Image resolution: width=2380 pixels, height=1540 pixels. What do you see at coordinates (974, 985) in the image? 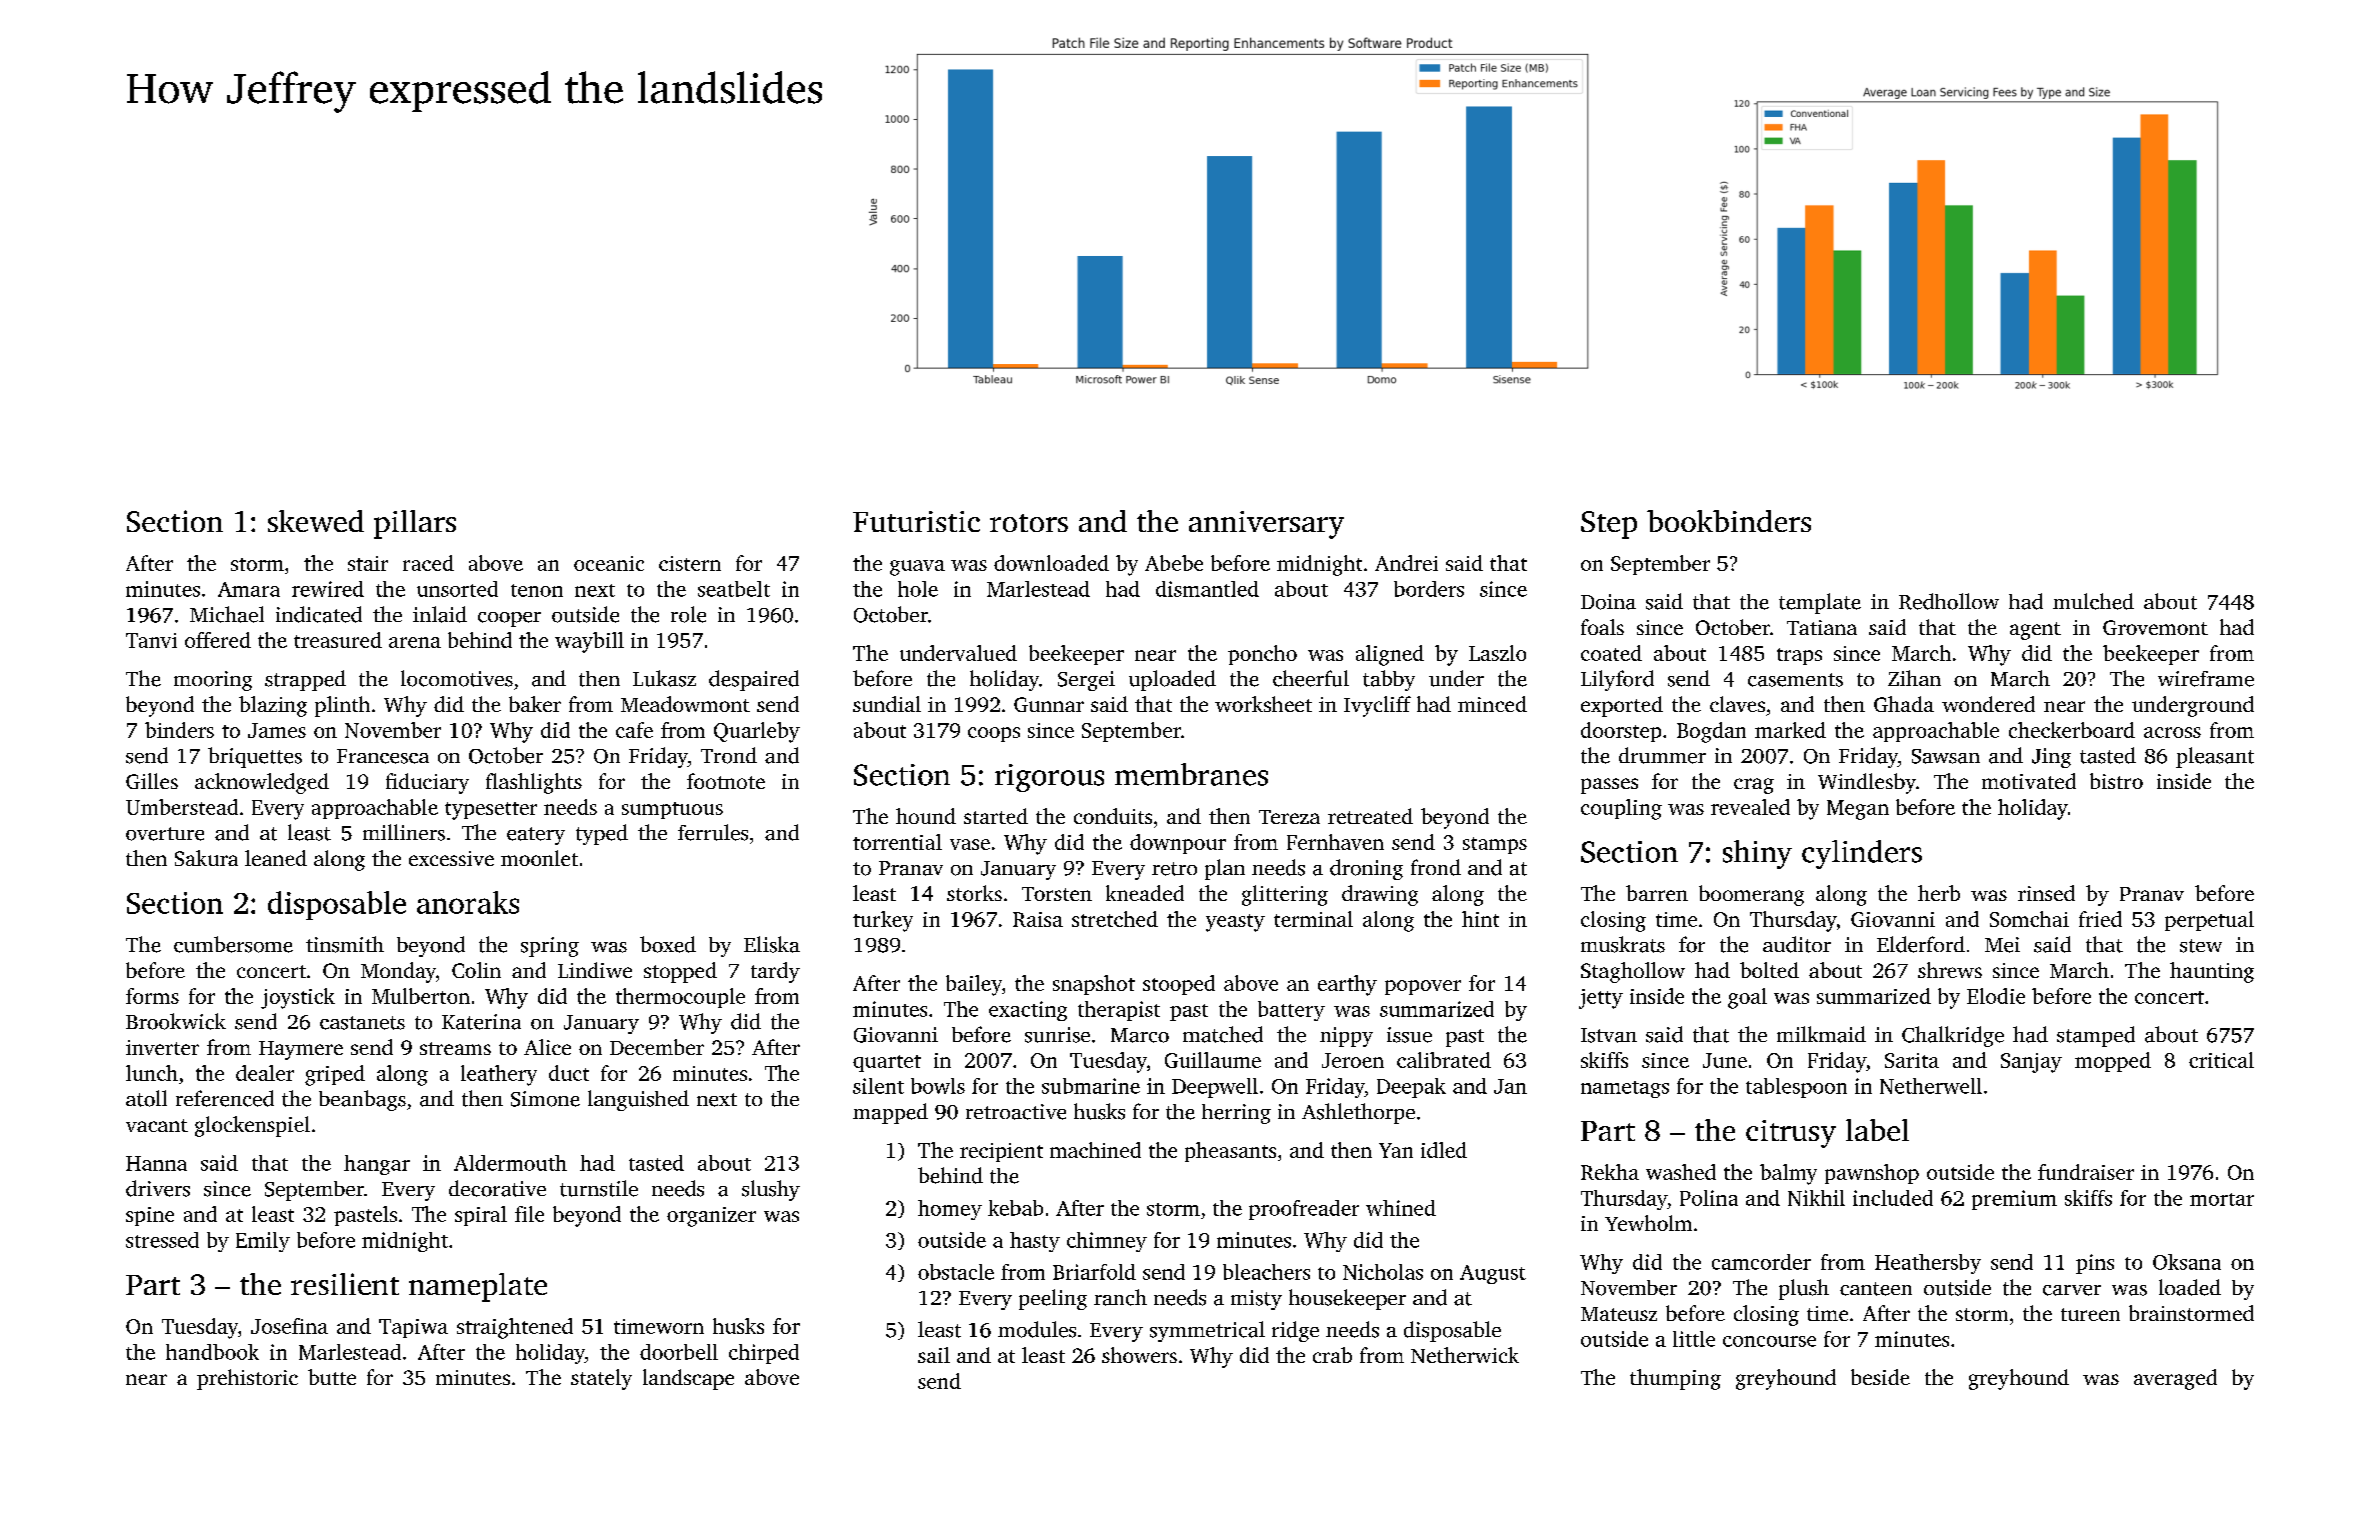
I see `bailey` at bounding box center [974, 985].
